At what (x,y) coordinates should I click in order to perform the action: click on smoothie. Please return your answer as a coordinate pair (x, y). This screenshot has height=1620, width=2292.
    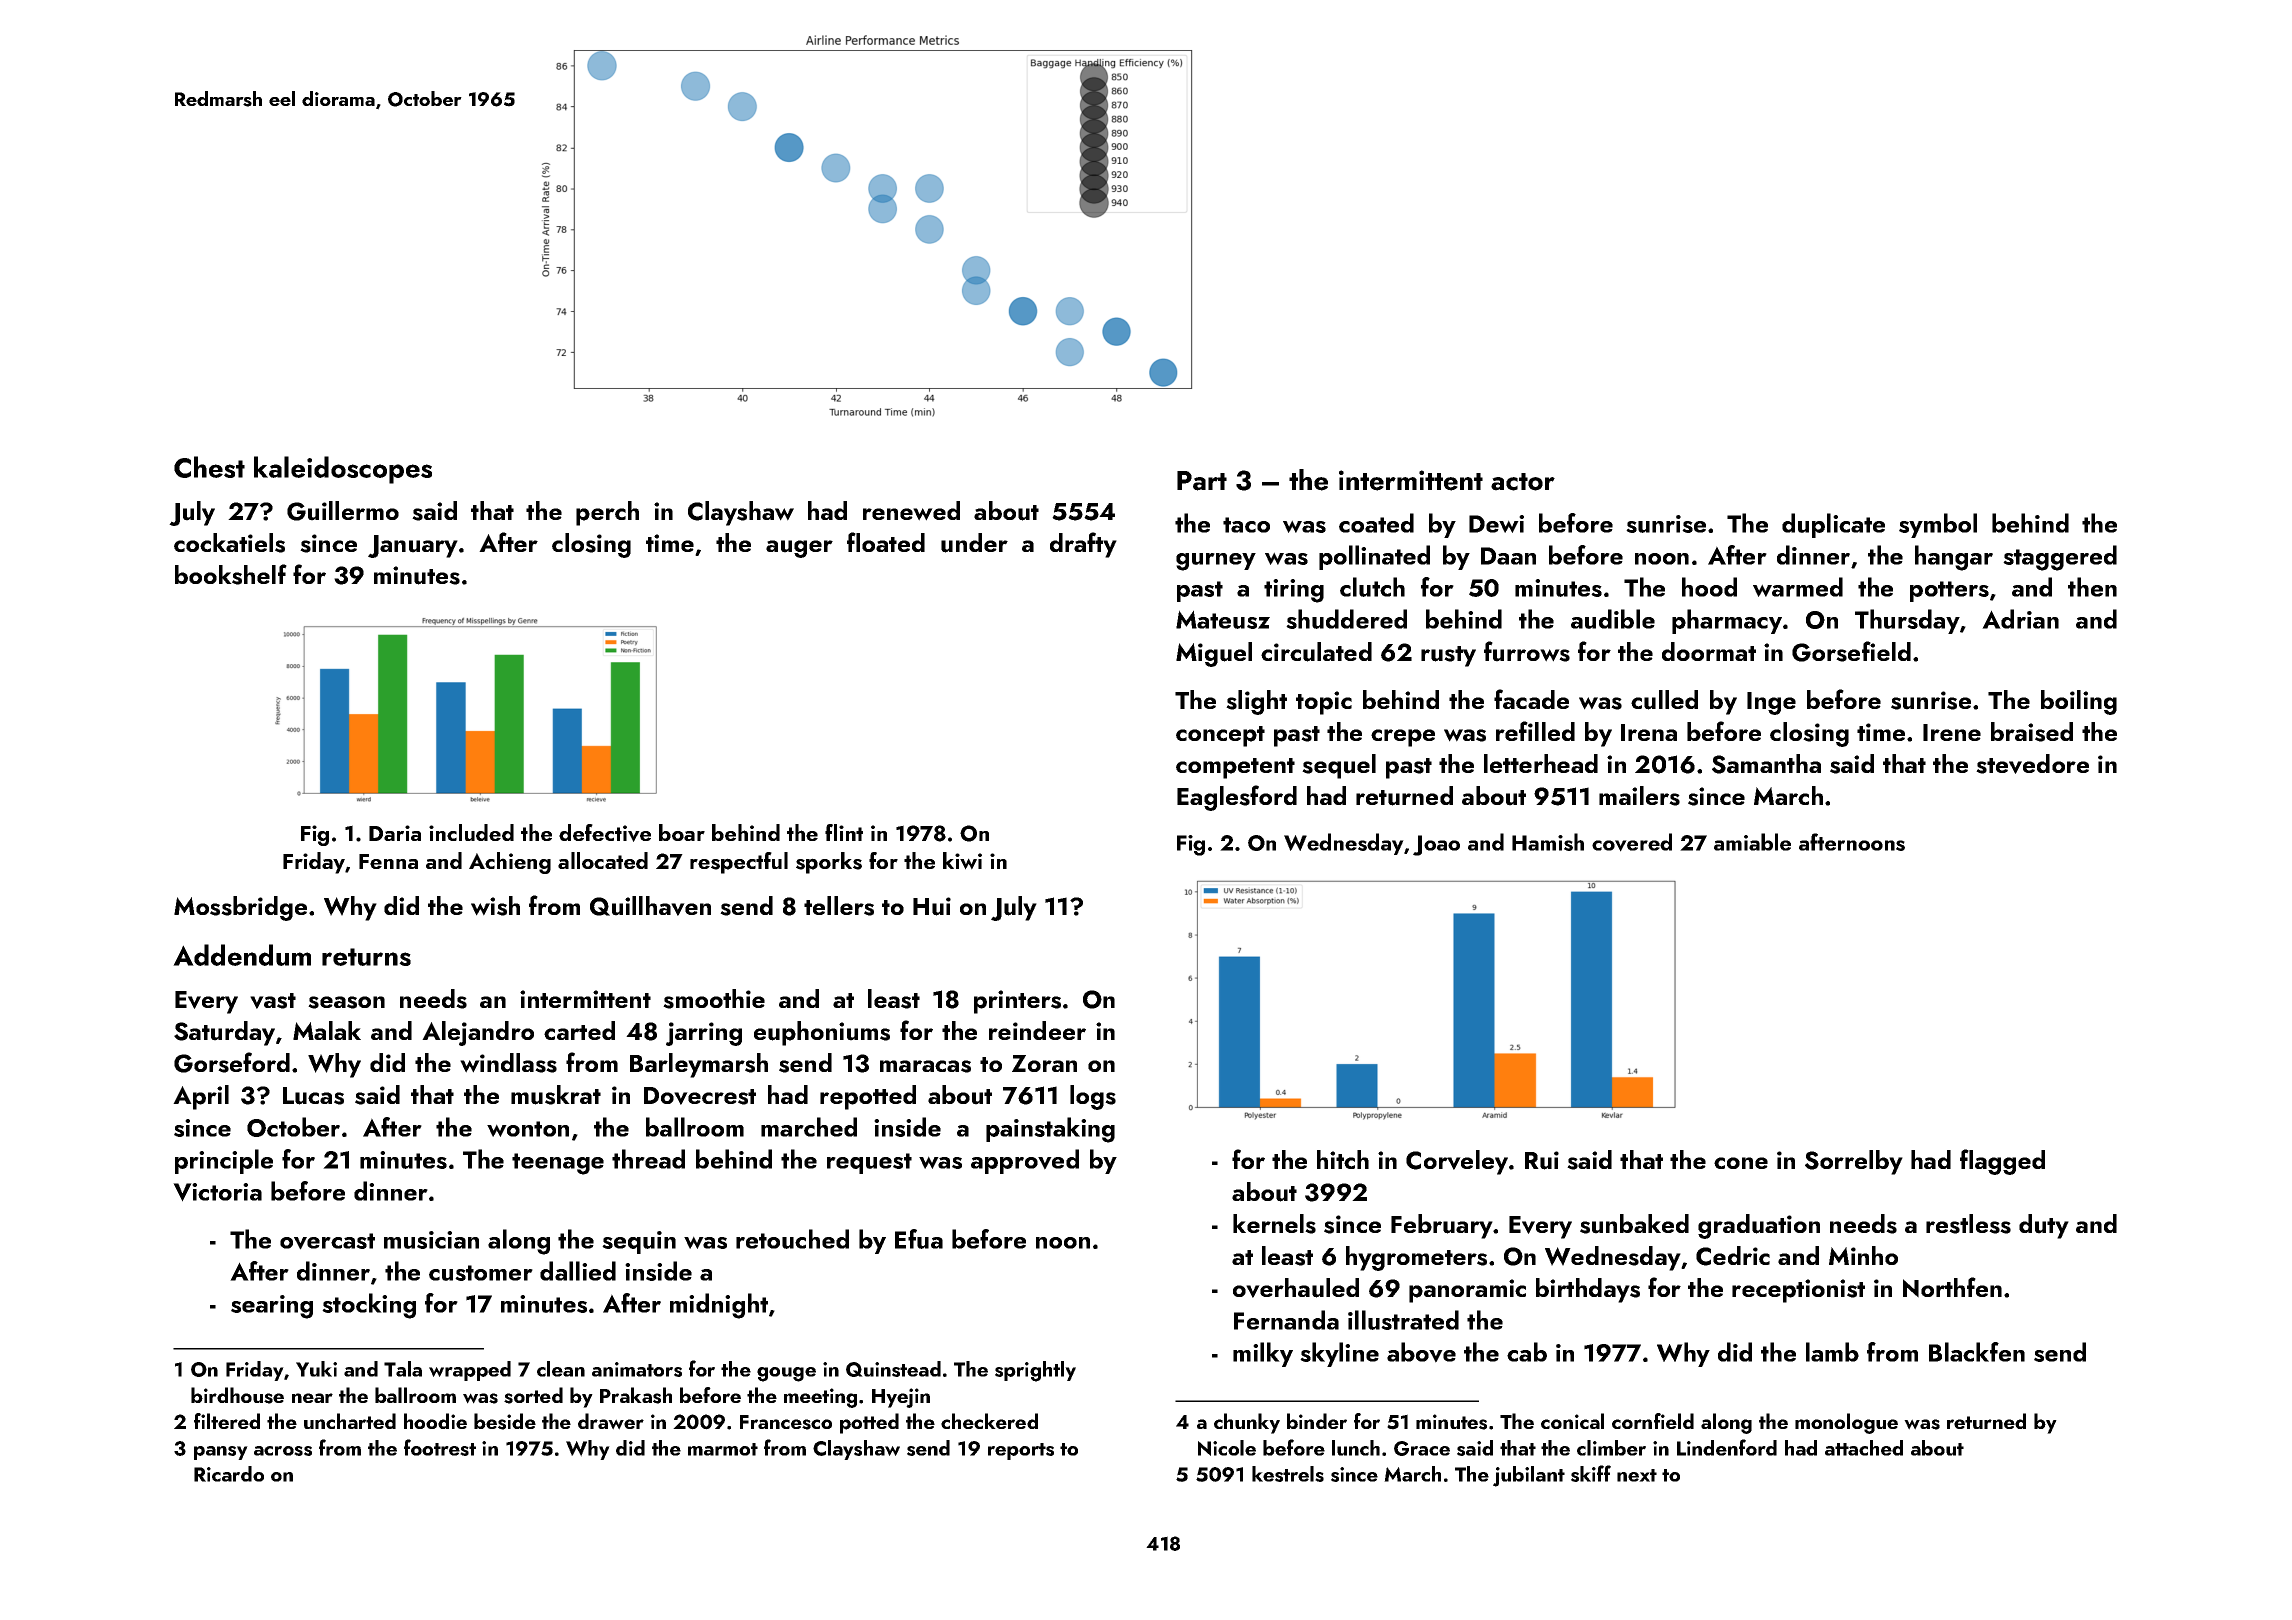
    Looking at the image, I should click on (714, 999).
